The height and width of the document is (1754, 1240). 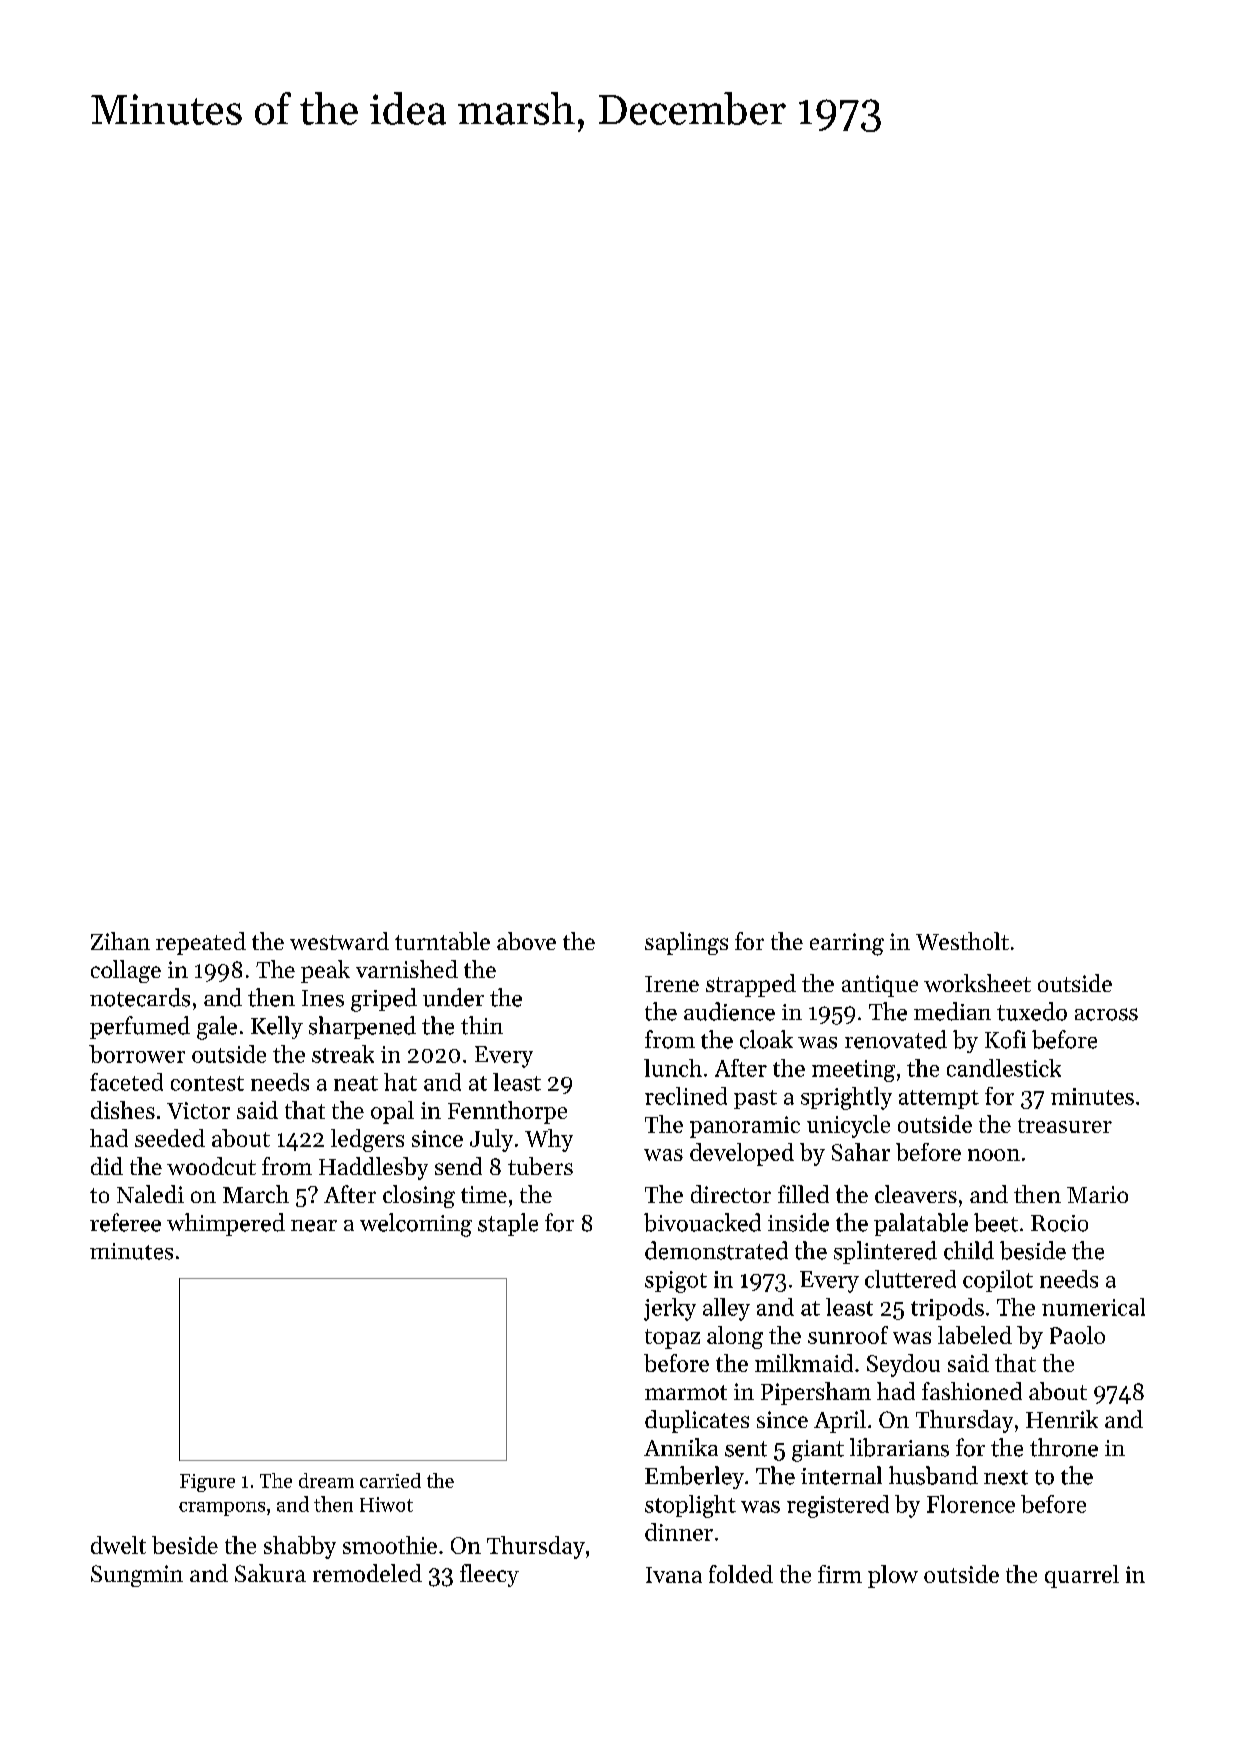 I want to click on palatable, so click(x=921, y=1224).
